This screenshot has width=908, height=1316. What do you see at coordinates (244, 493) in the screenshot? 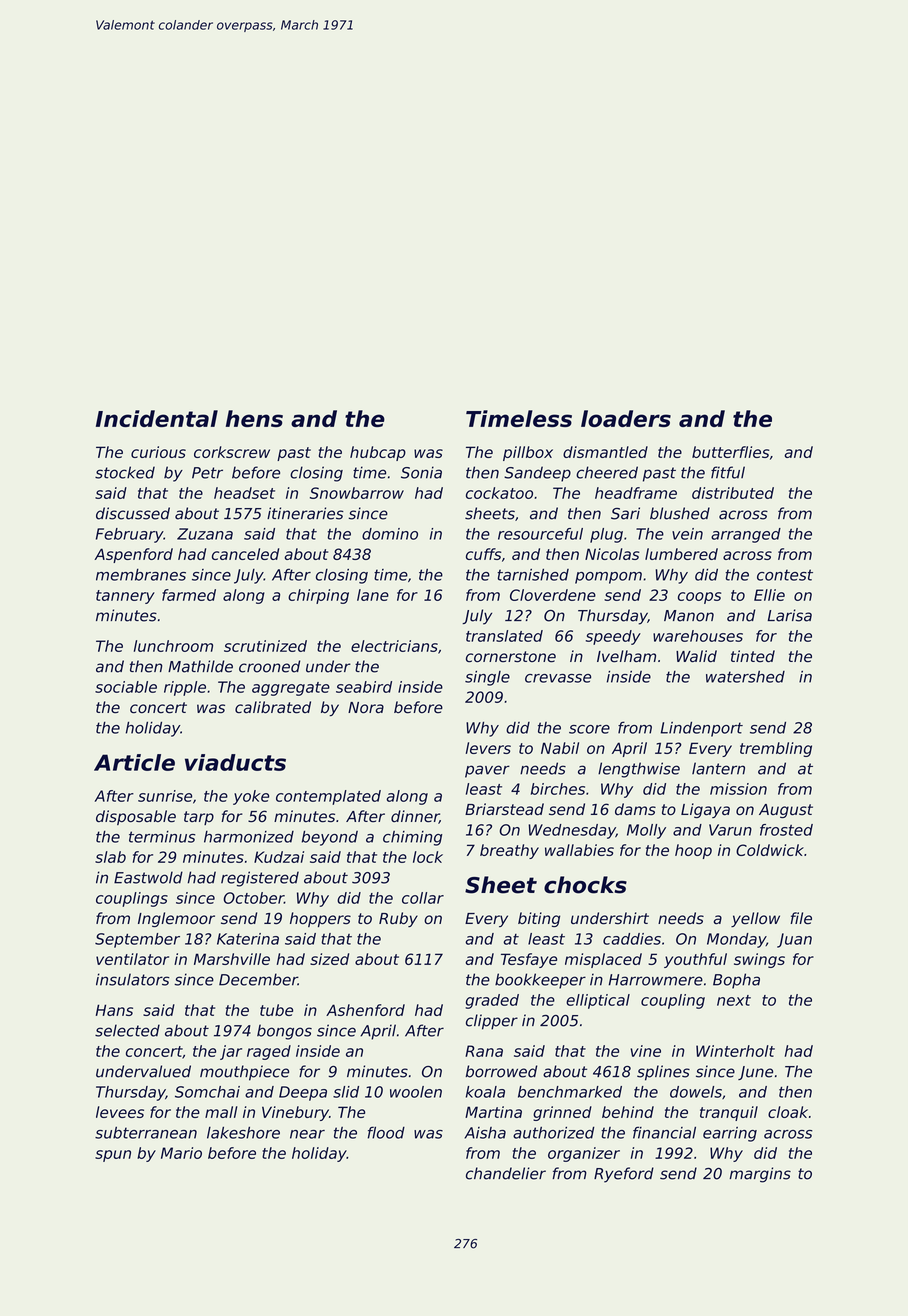
I see `headset` at bounding box center [244, 493].
